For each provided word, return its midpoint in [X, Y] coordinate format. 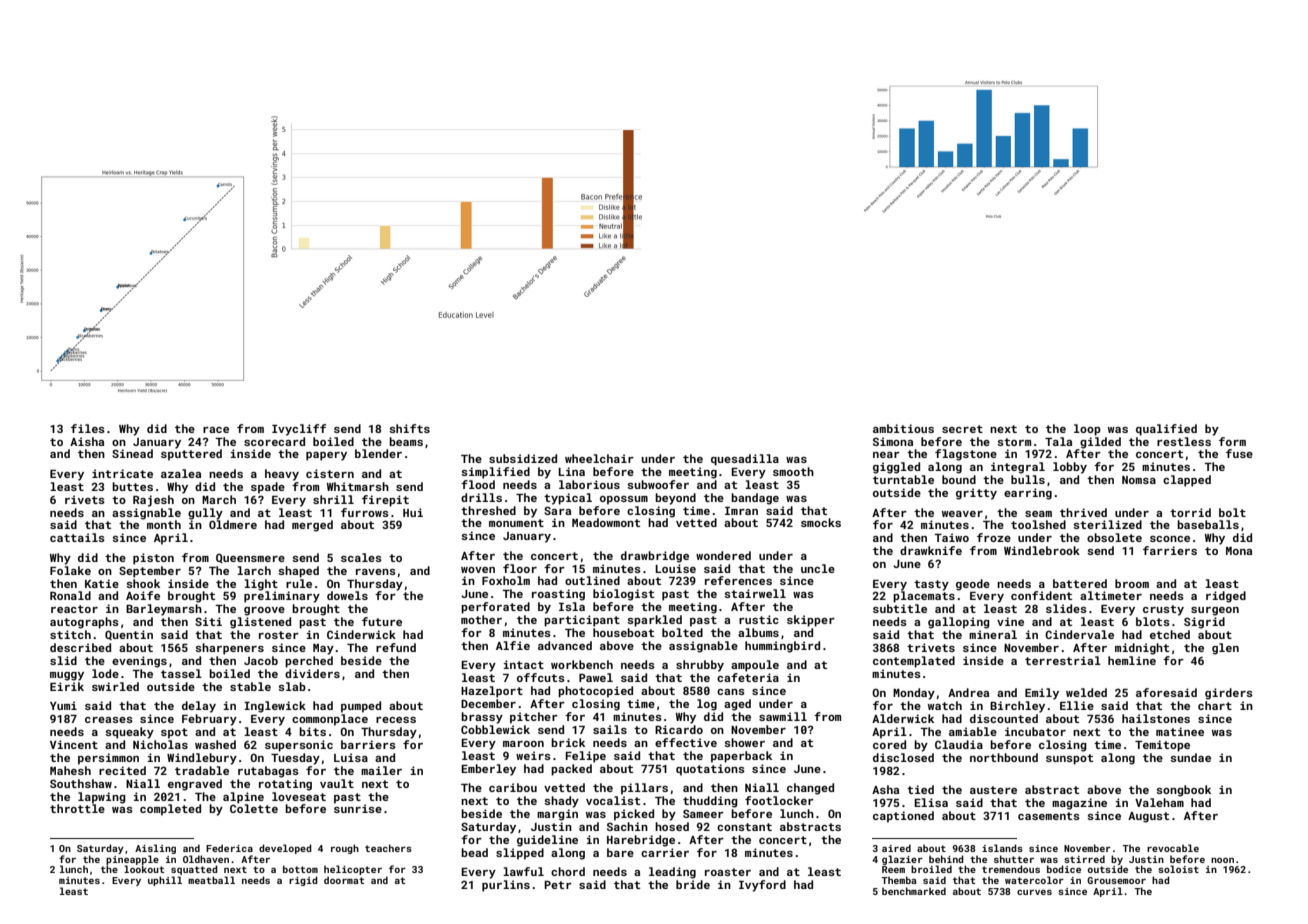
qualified [1166, 430]
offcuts [541, 677]
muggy [67, 676]
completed [170, 810]
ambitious [903, 428]
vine [1010, 621]
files [88, 428]
